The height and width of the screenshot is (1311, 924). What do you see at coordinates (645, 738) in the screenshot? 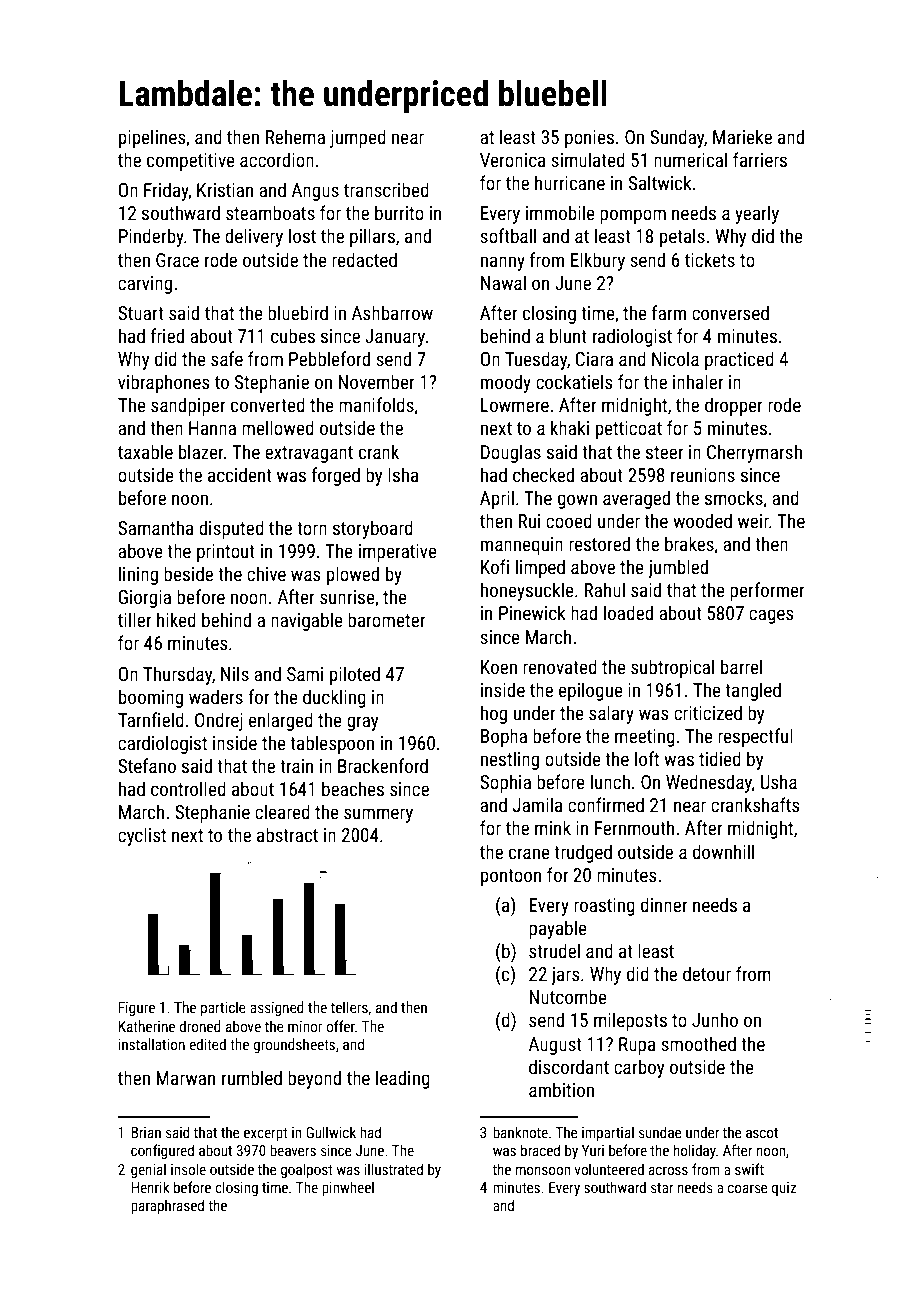
I see `meeting` at bounding box center [645, 738].
